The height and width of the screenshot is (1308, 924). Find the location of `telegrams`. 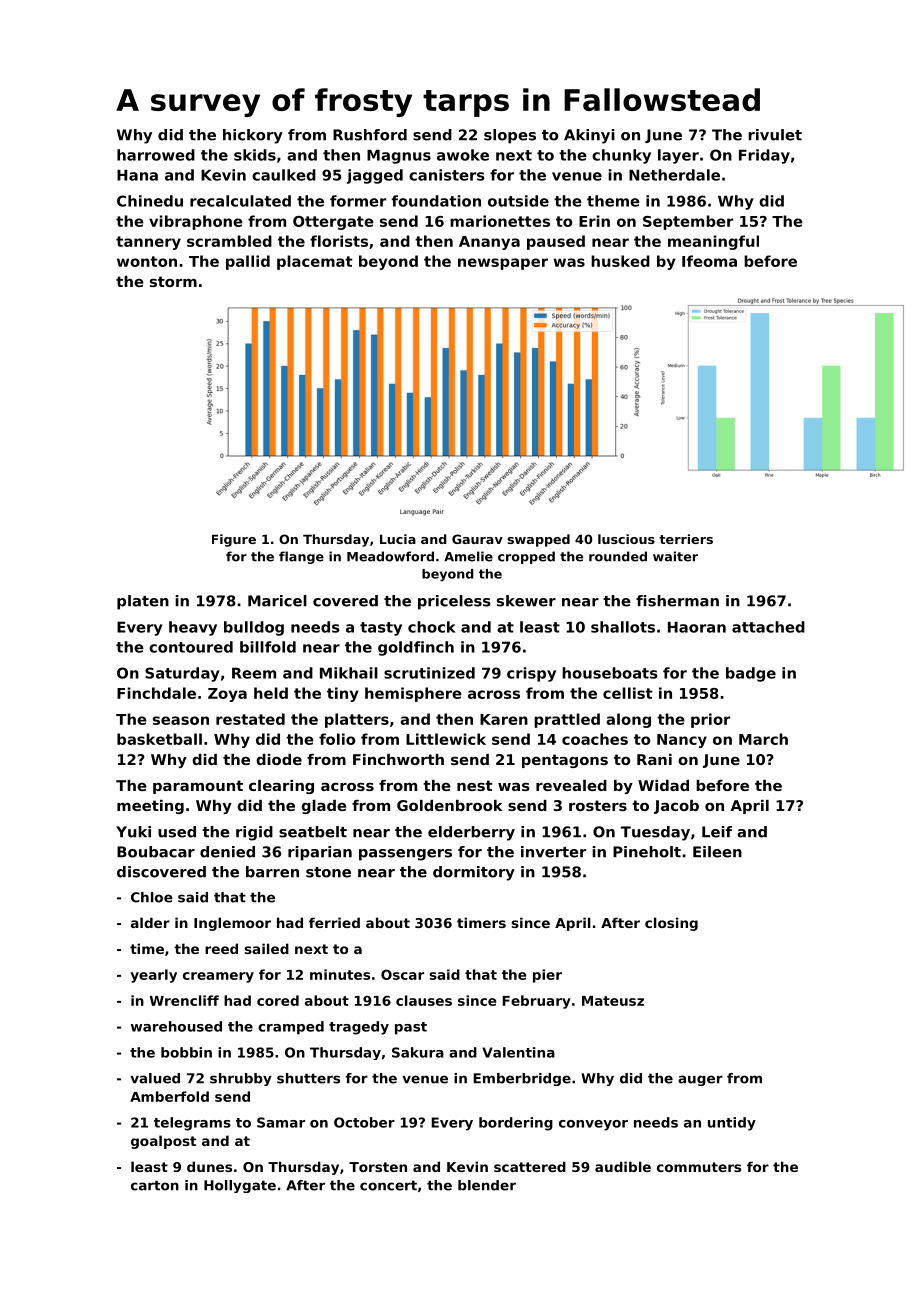

telegrams is located at coordinates (192, 1124).
